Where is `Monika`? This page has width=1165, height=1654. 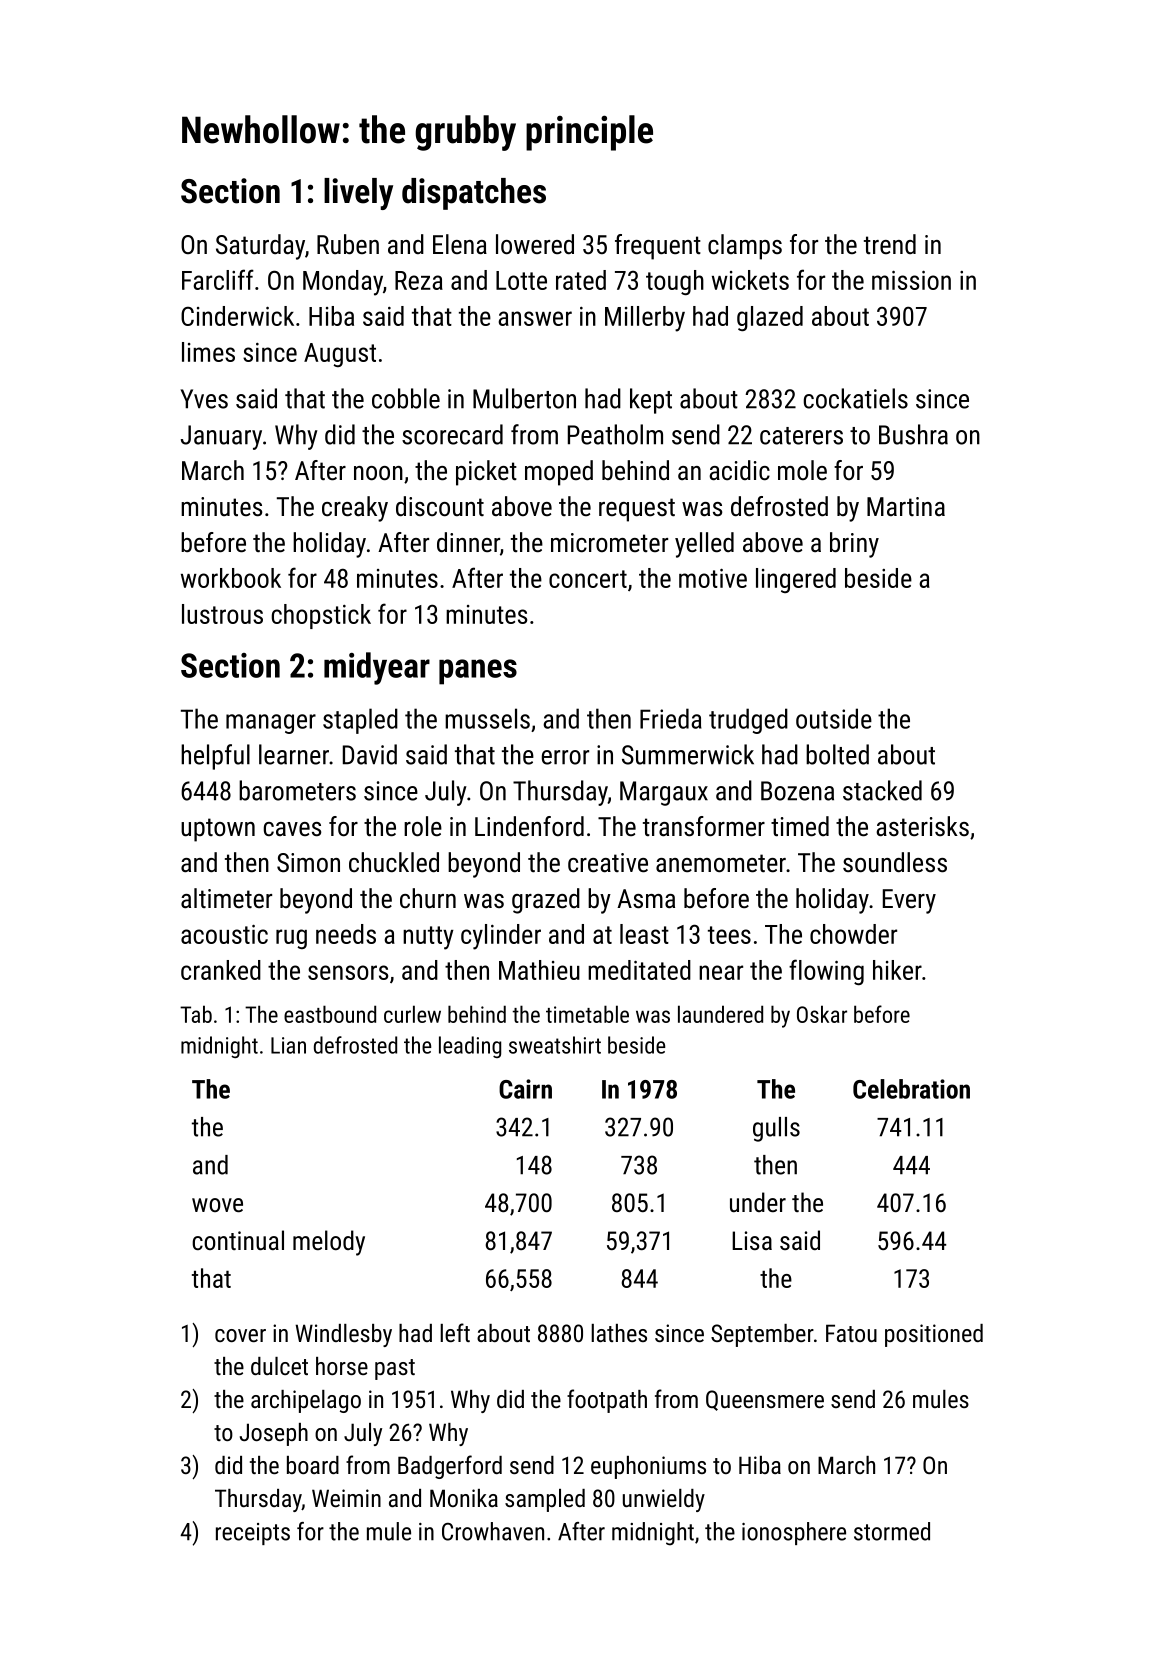
Monika is located at coordinates (464, 1498).
